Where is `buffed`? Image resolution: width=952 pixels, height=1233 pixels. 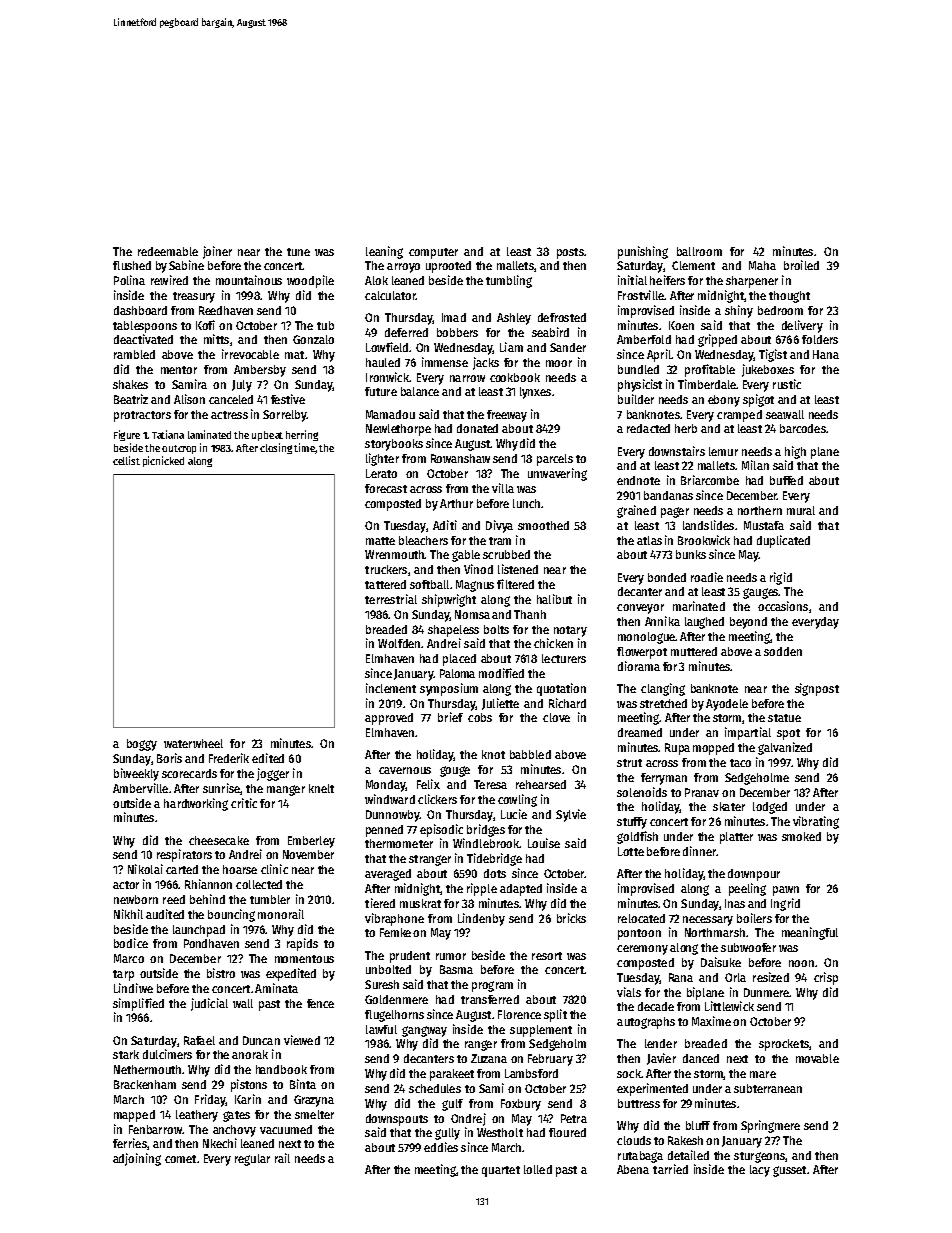 buffed is located at coordinates (786, 480).
